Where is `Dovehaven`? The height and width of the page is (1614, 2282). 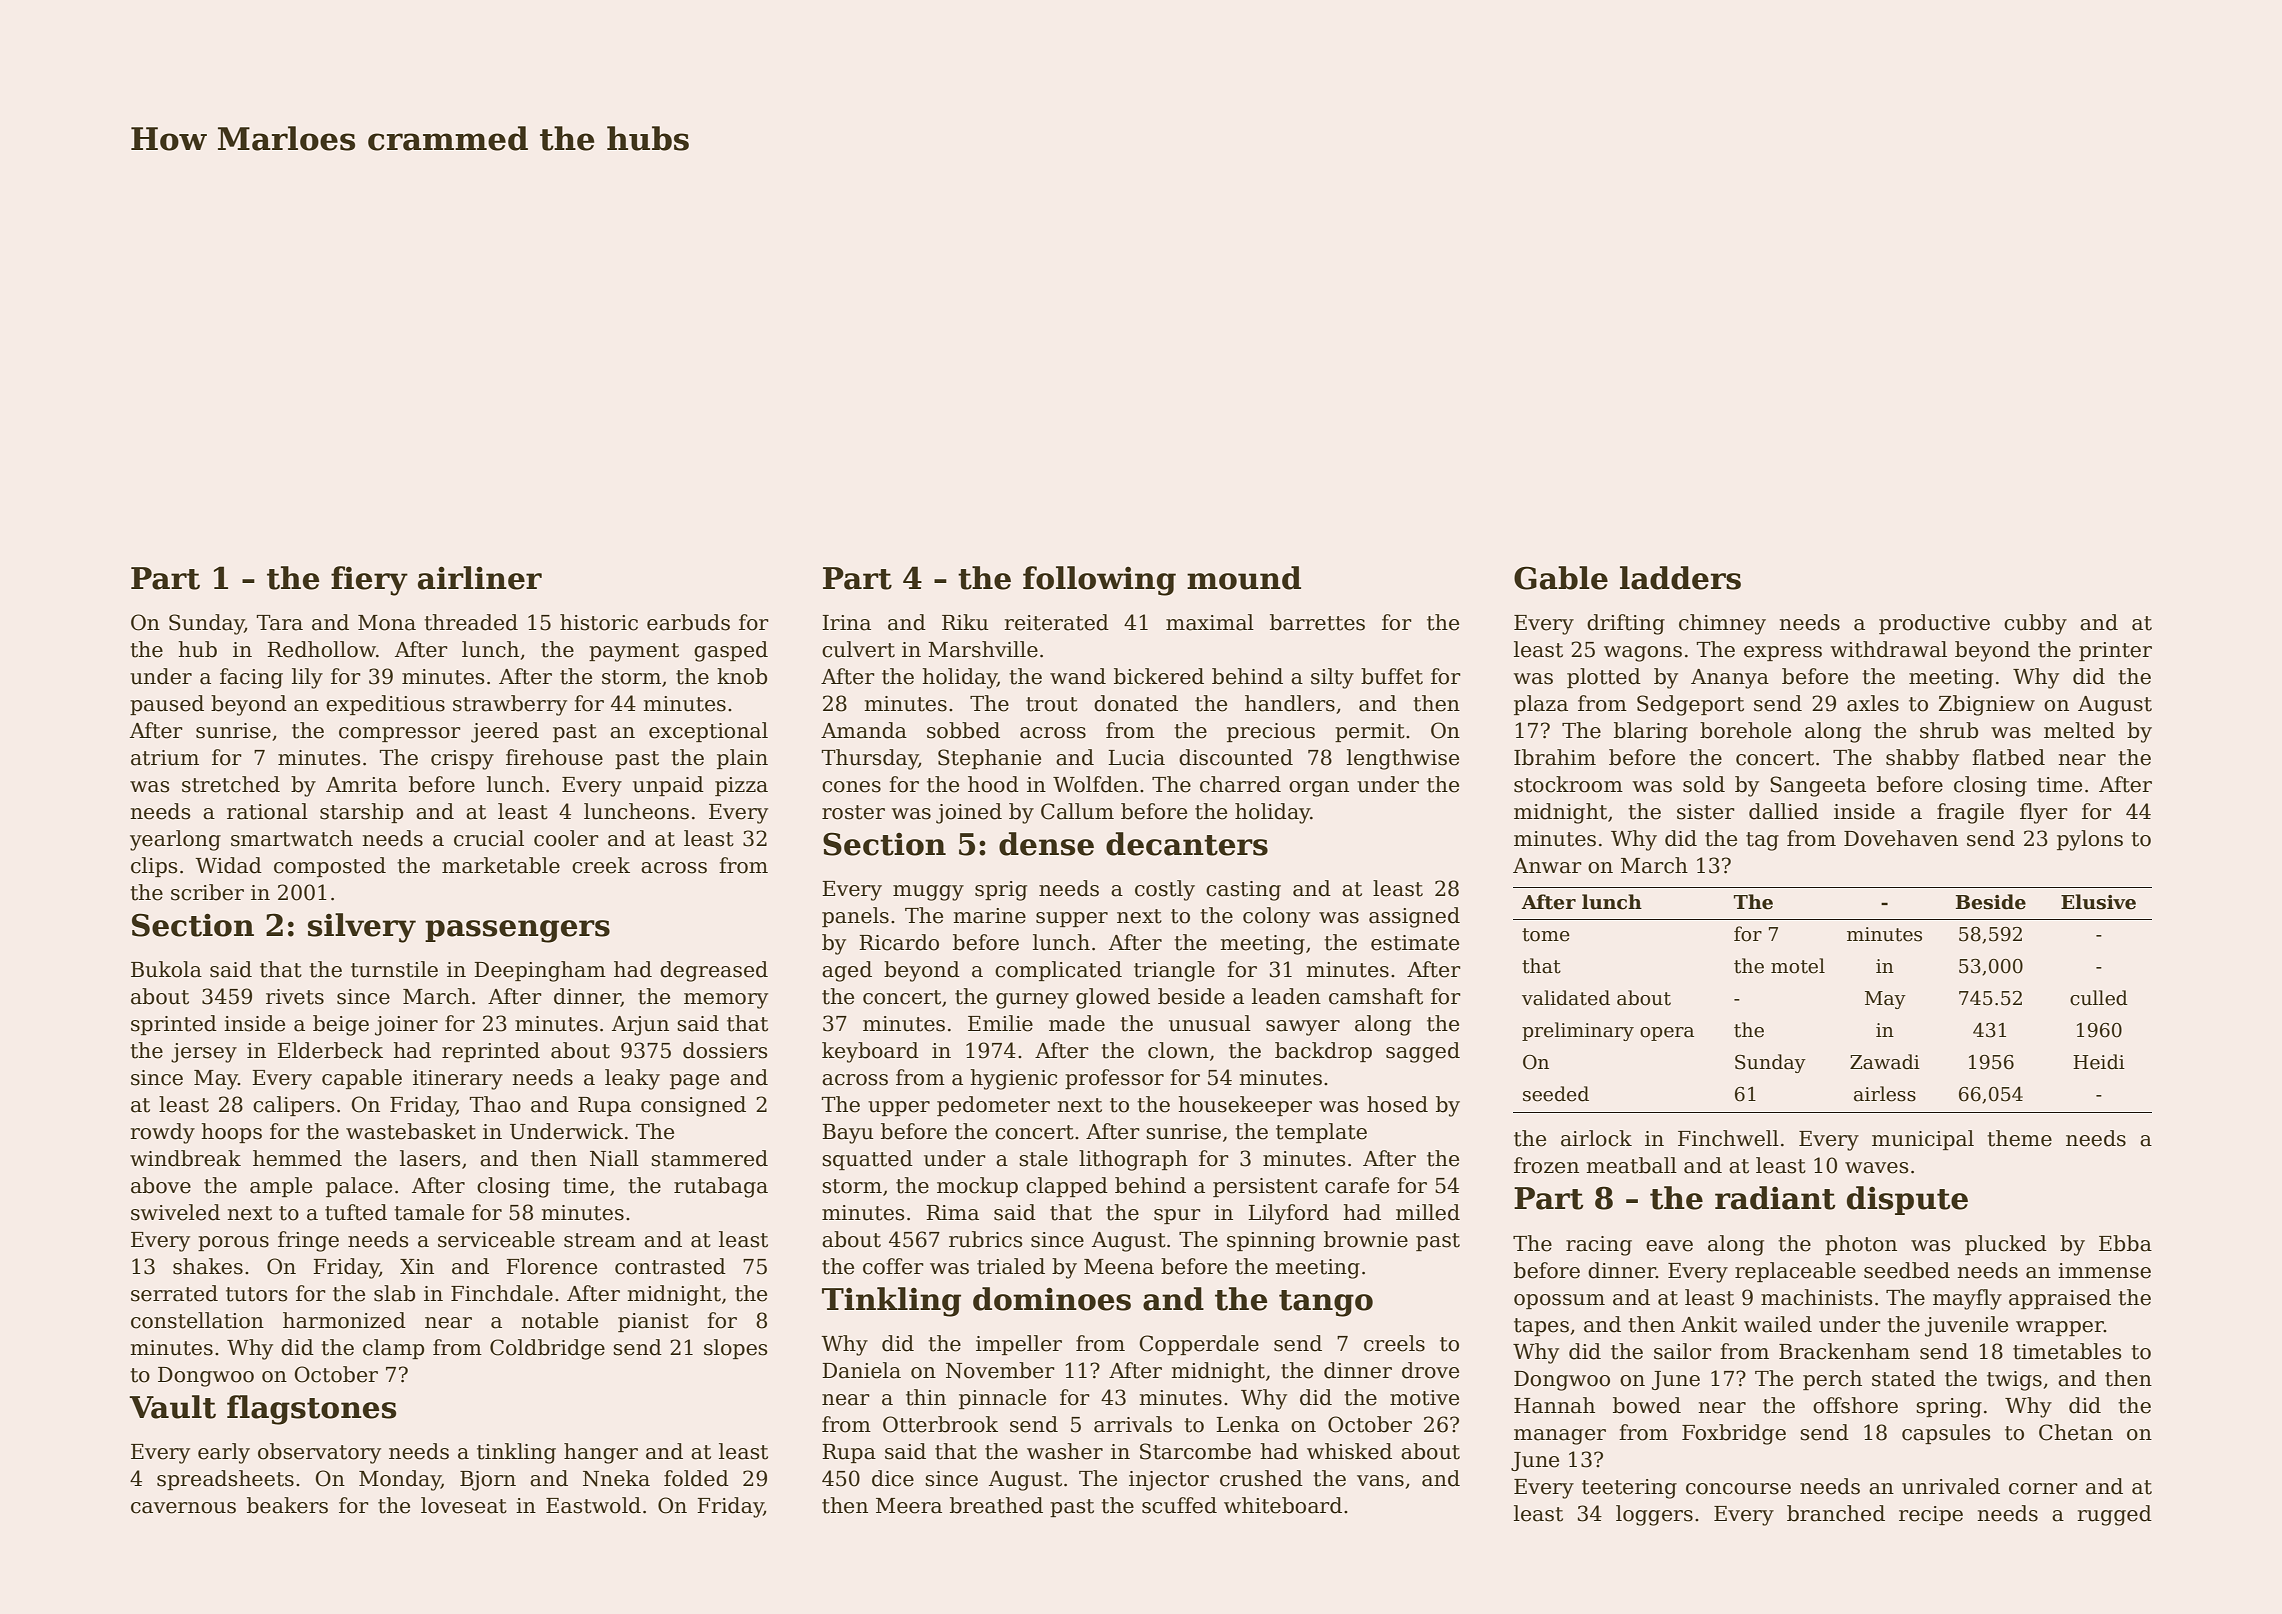
Dovehaven is located at coordinates (1901, 838).
